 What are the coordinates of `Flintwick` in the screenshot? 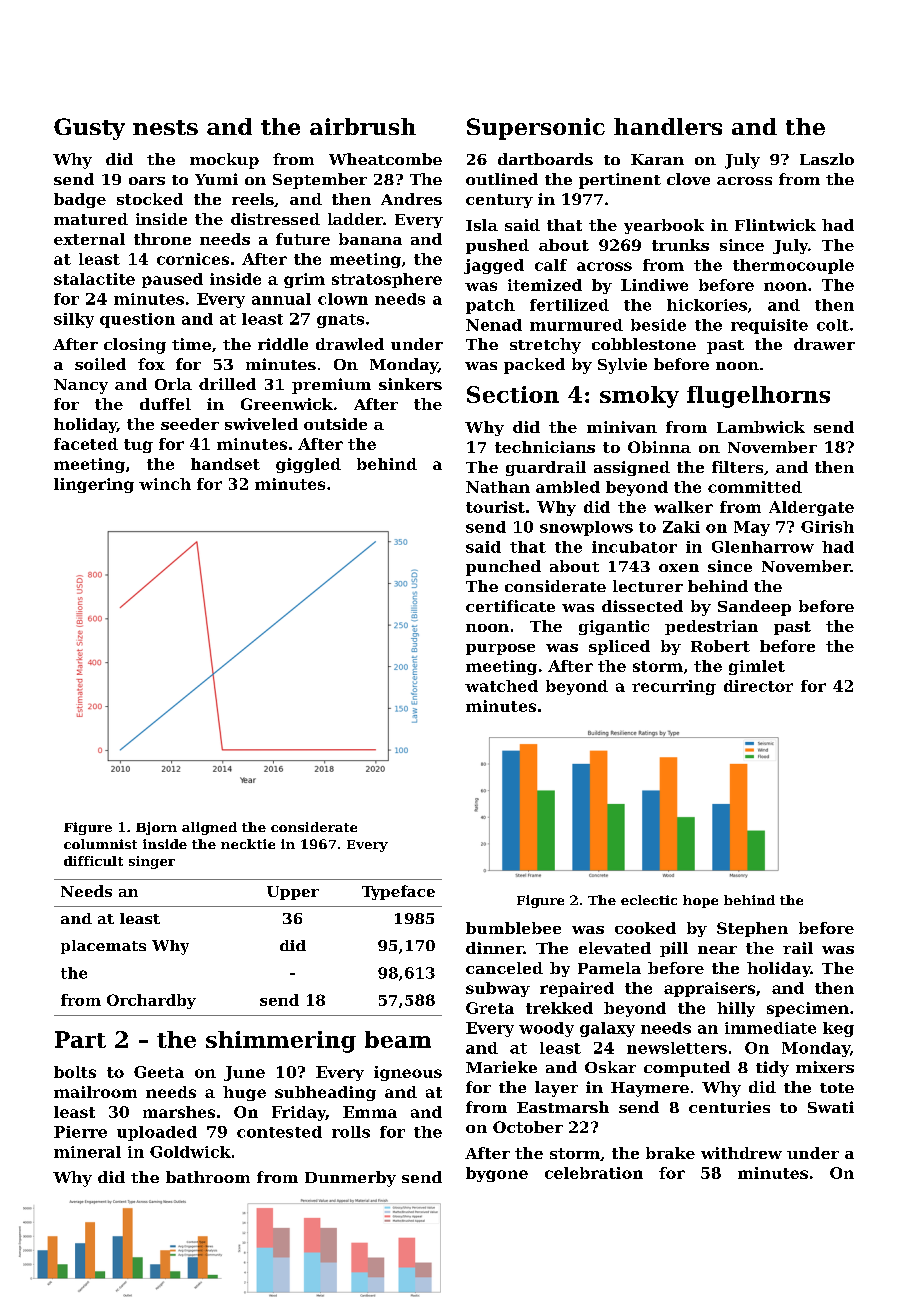 It's located at (775, 225).
